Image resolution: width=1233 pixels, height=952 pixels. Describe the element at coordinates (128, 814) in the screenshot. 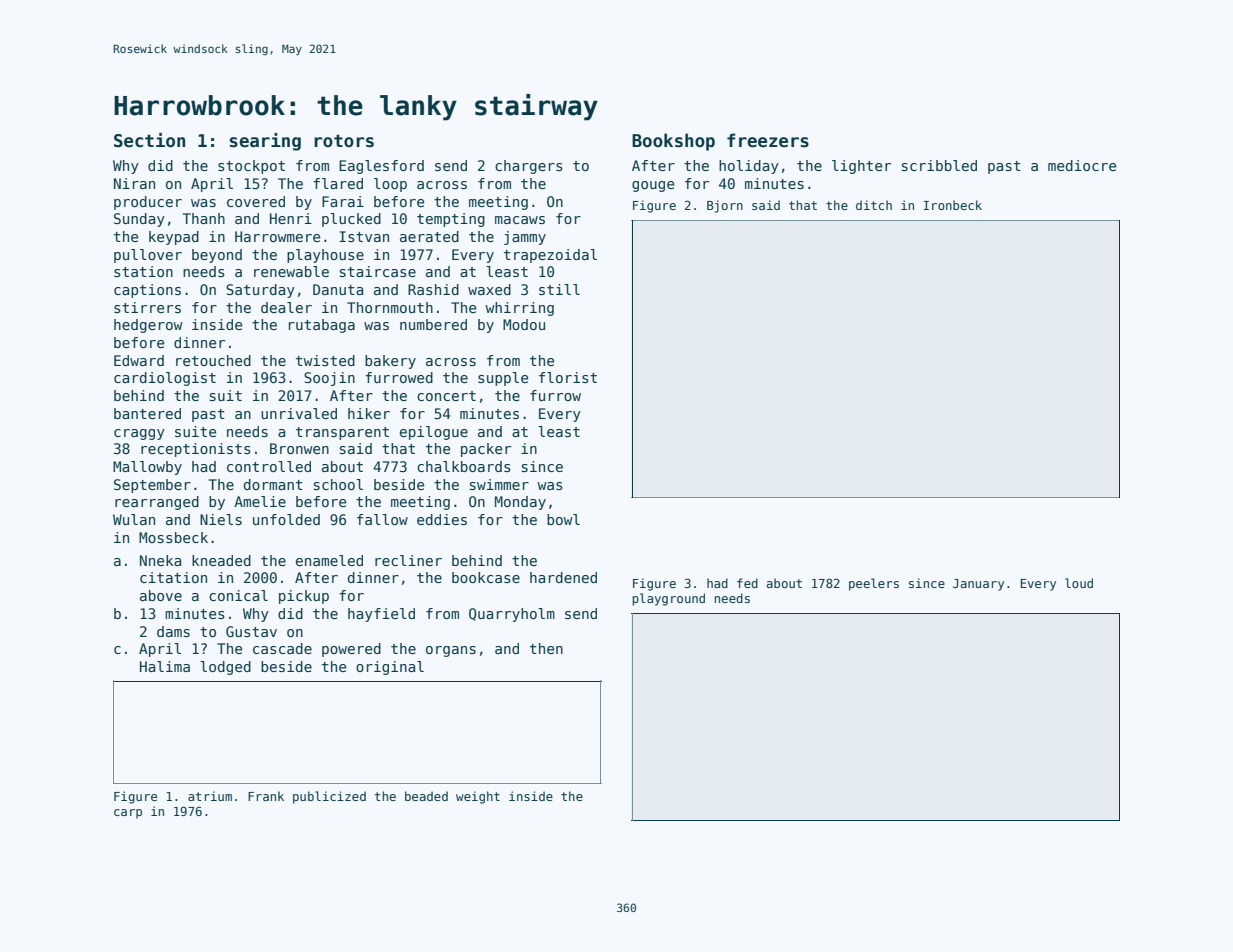

I see `carp` at that location.
